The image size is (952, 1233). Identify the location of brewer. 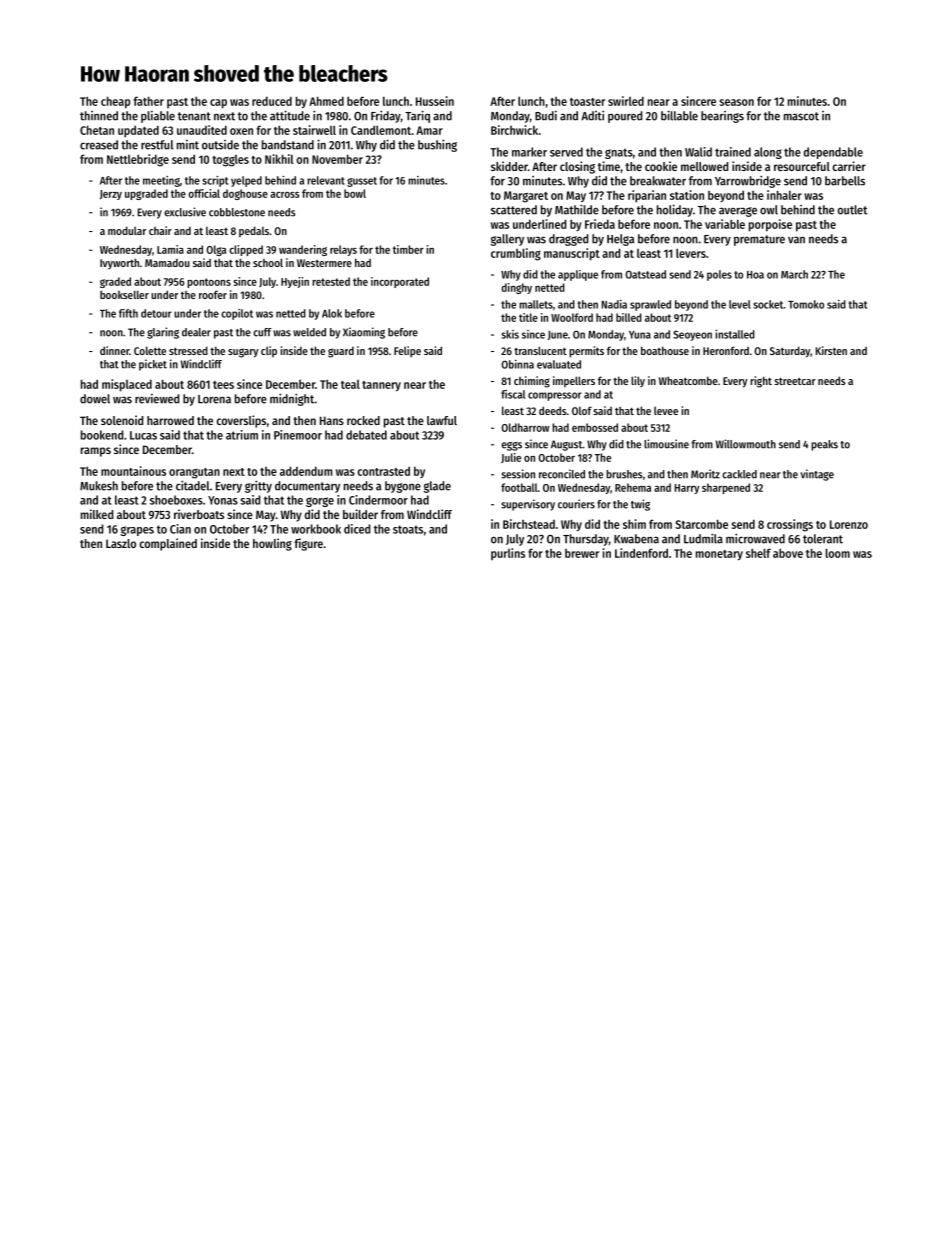
(582, 553).
